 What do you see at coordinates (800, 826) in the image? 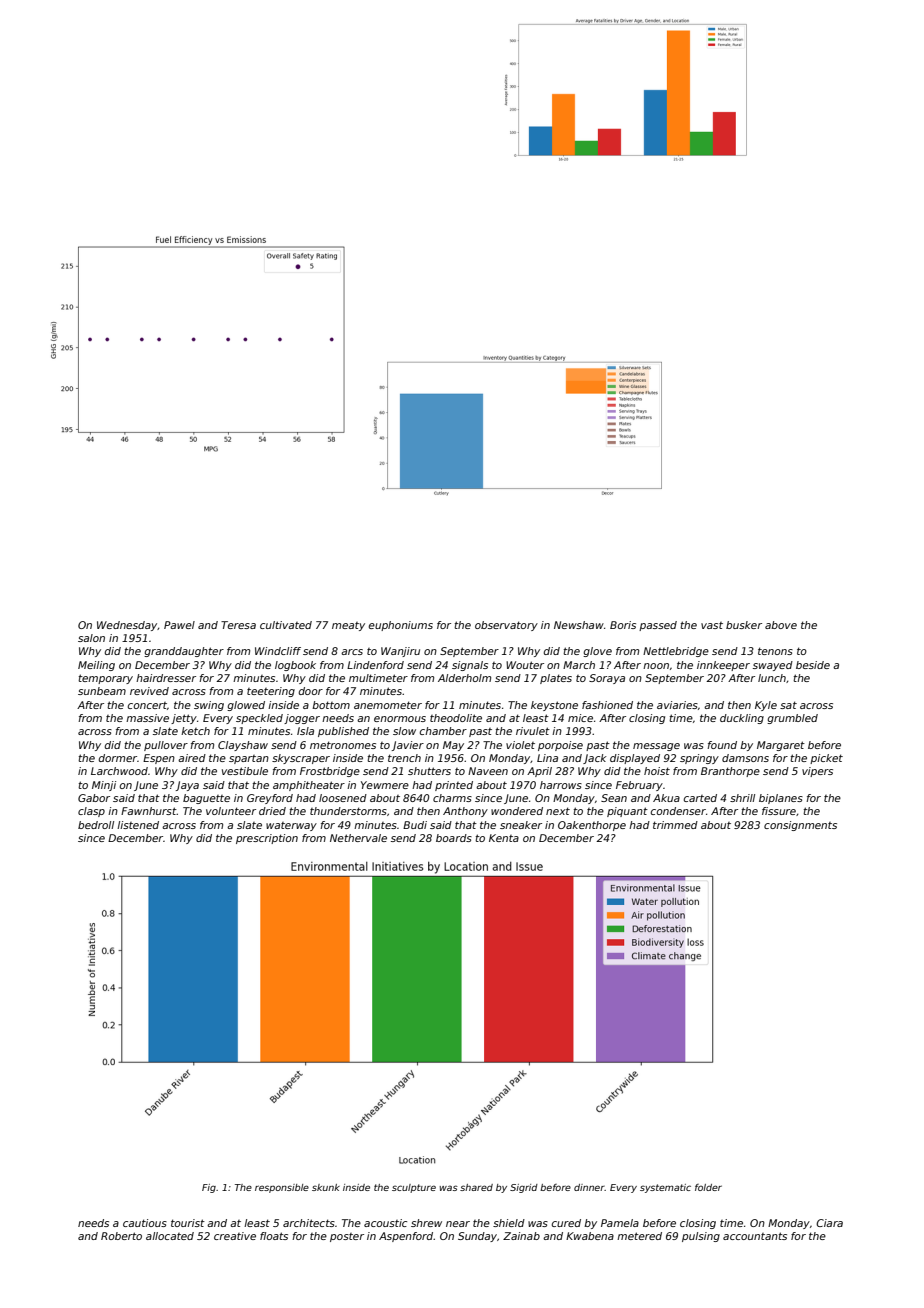
I see `consignments` at bounding box center [800, 826].
